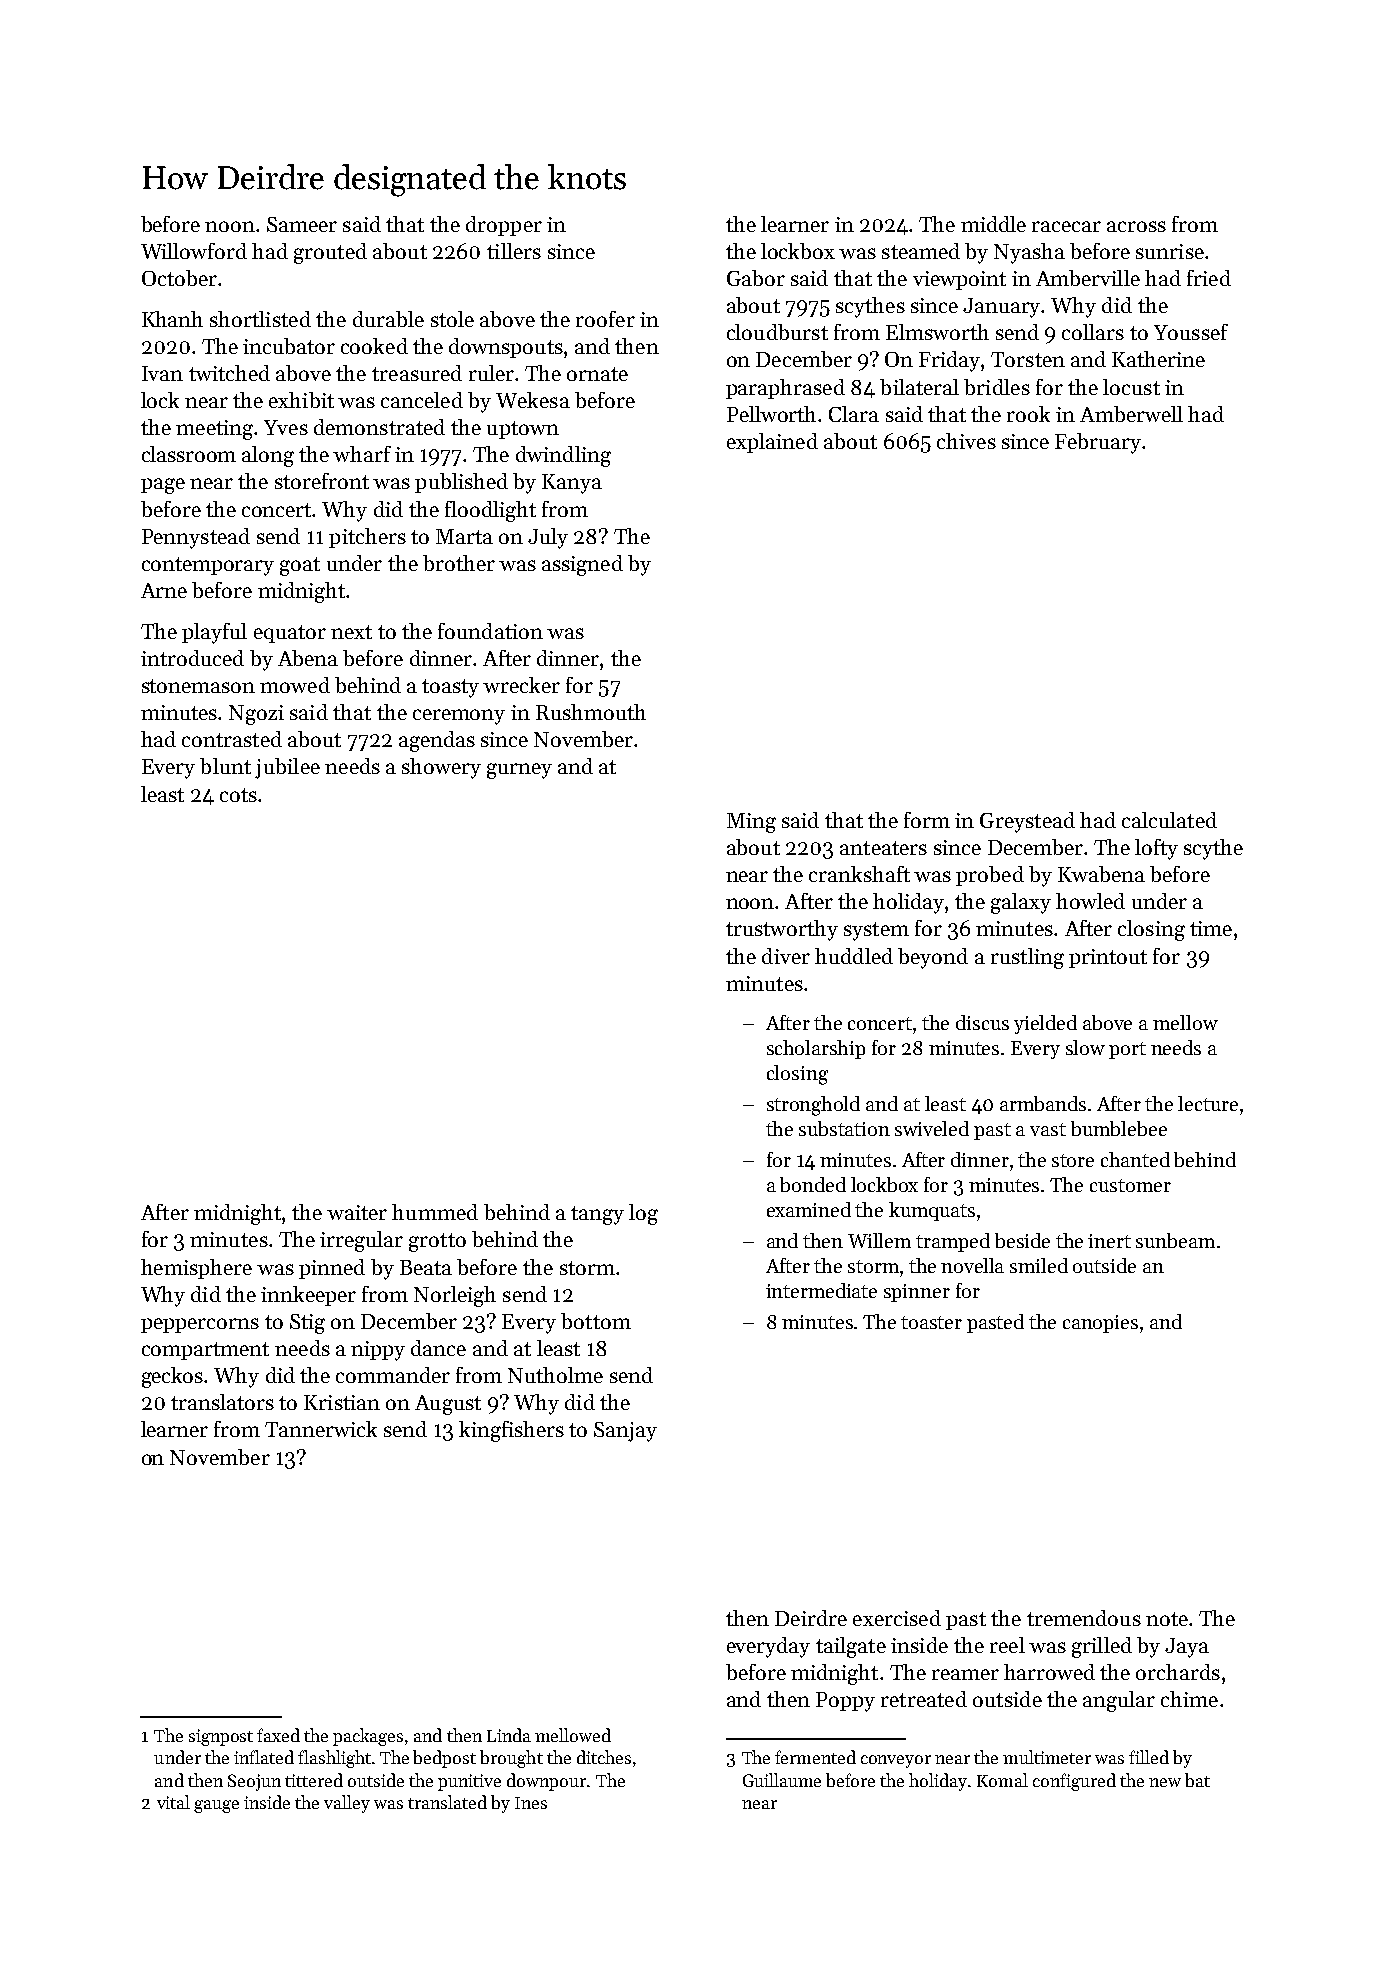 This screenshot has height=1969, width=1386. I want to click on signpost, so click(221, 1737).
